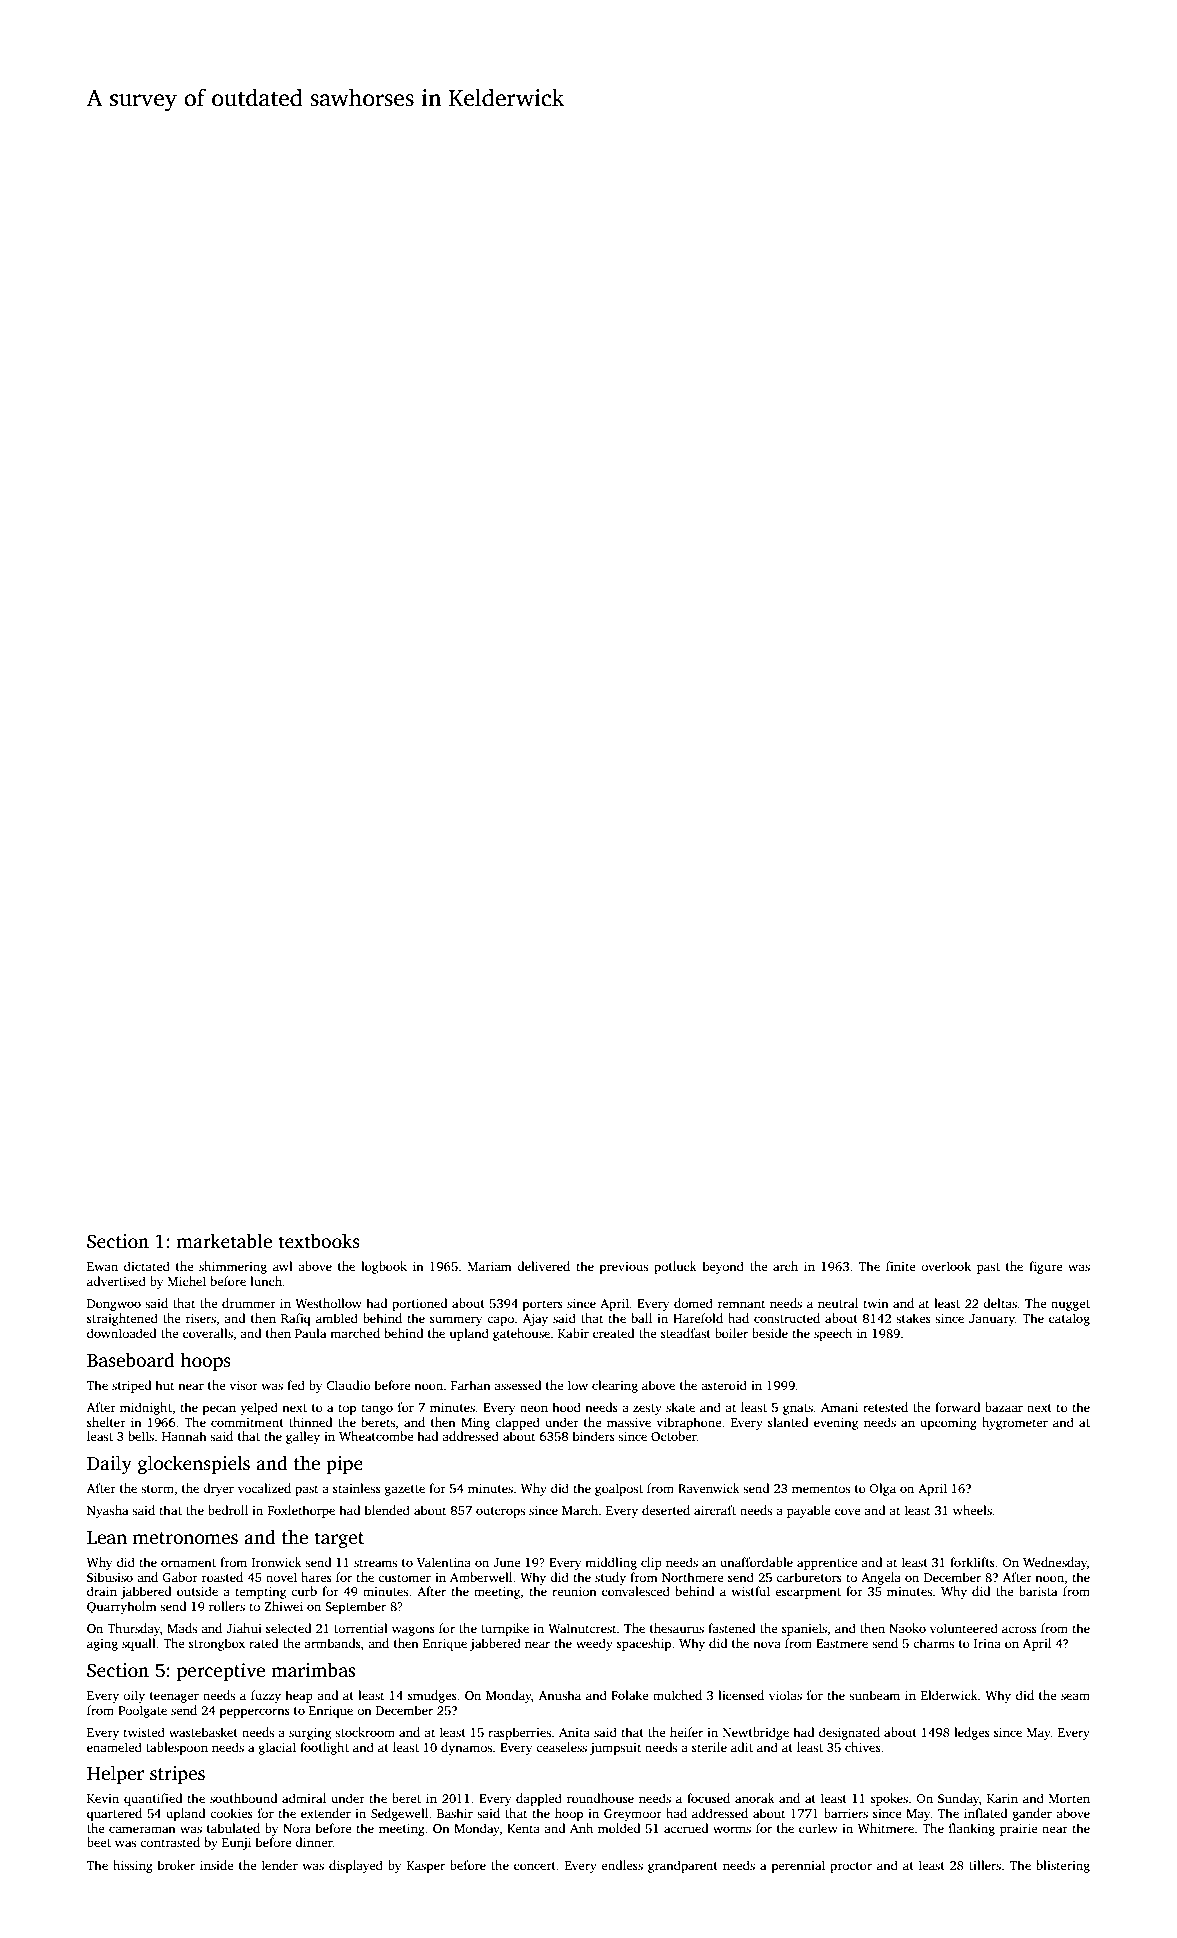 The width and height of the image is (1177, 1938). What do you see at coordinates (263, 1643) in the image?
I see `rated` at bounding box center [263, 1643].
